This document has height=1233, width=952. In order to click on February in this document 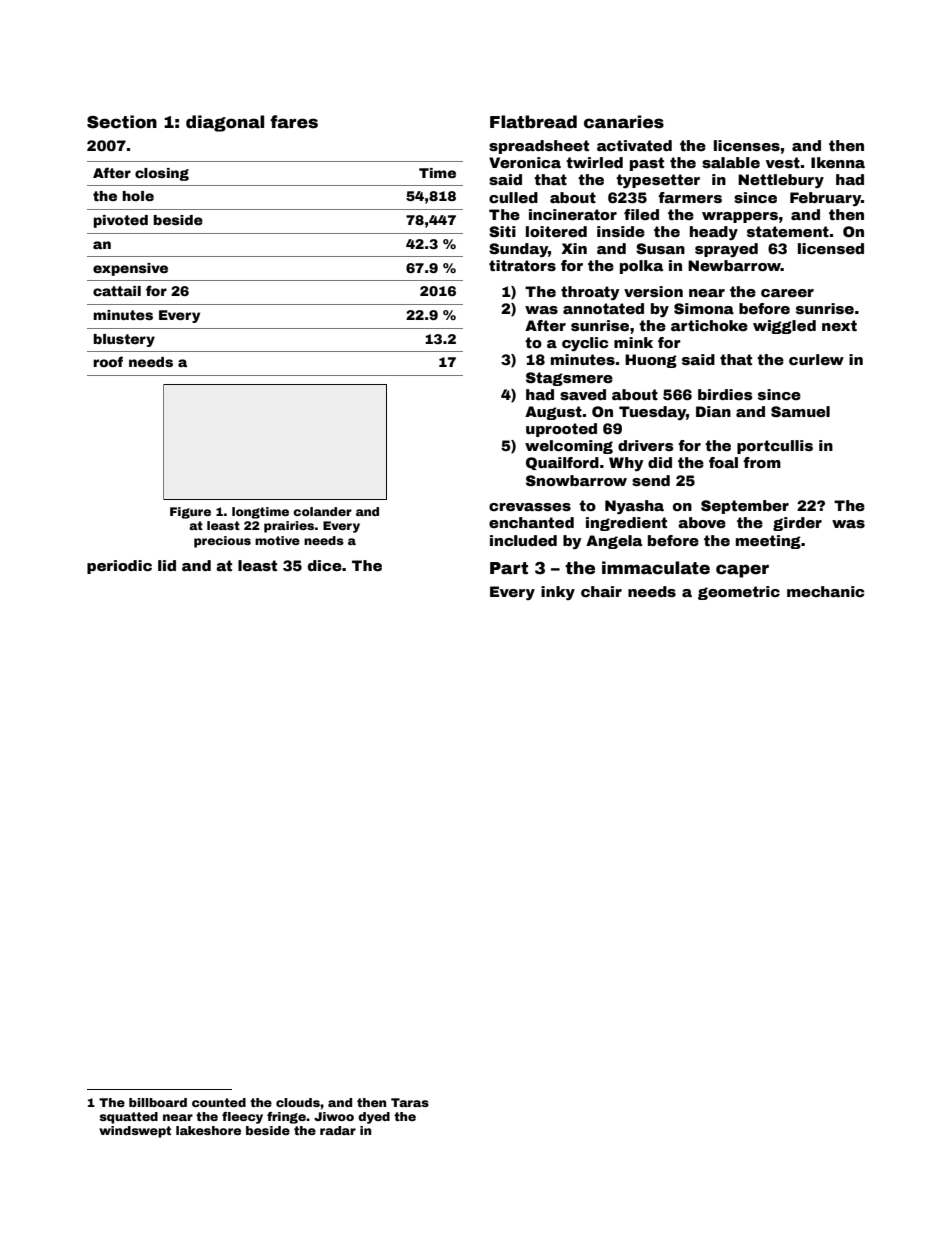, I will do `click(825, 199)`.
